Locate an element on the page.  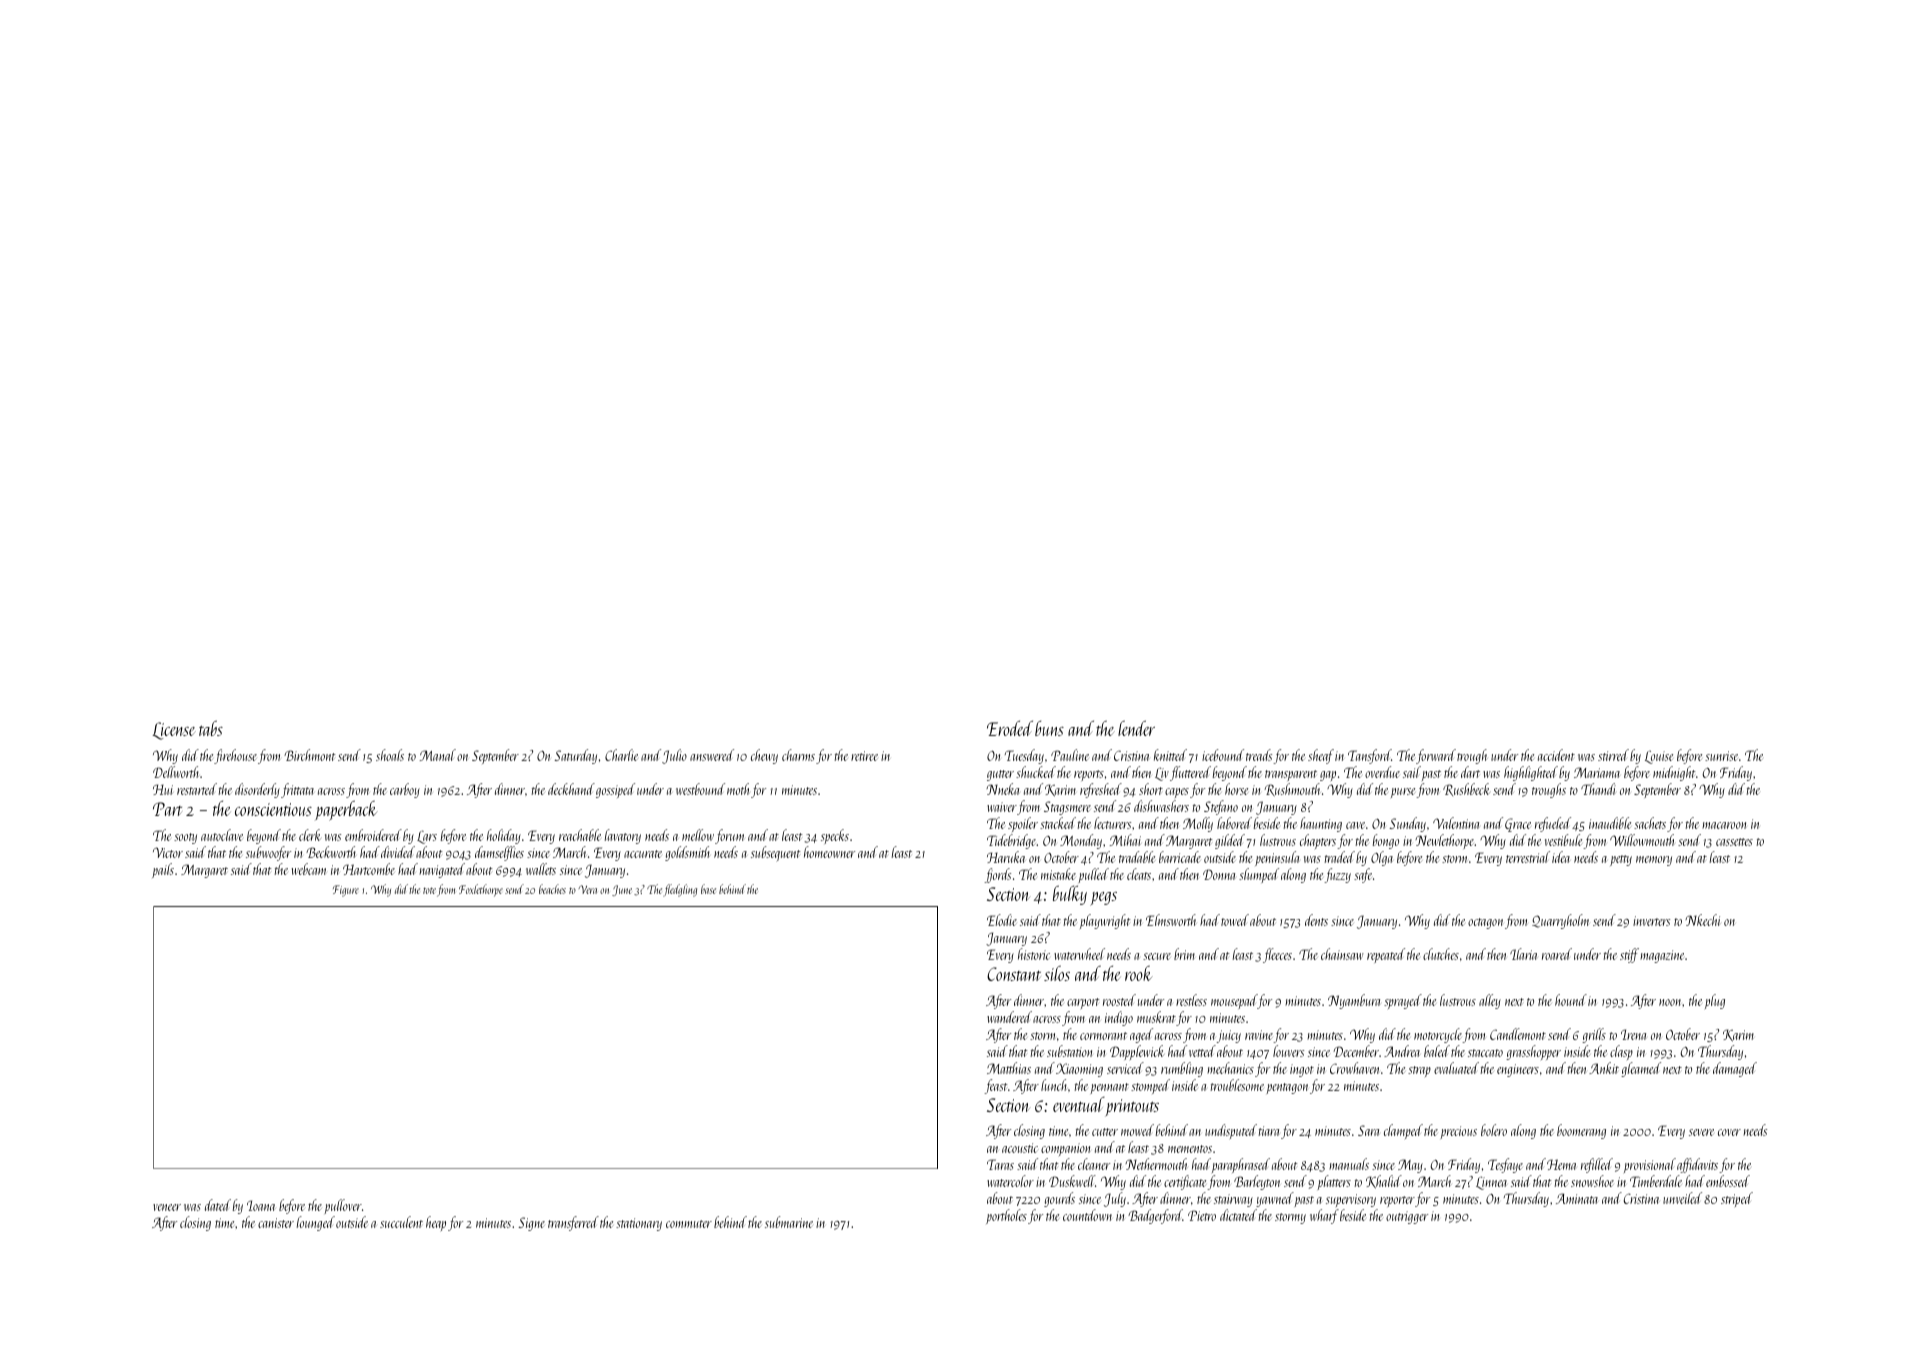
playwright is located at coordinates (1105, 921).
